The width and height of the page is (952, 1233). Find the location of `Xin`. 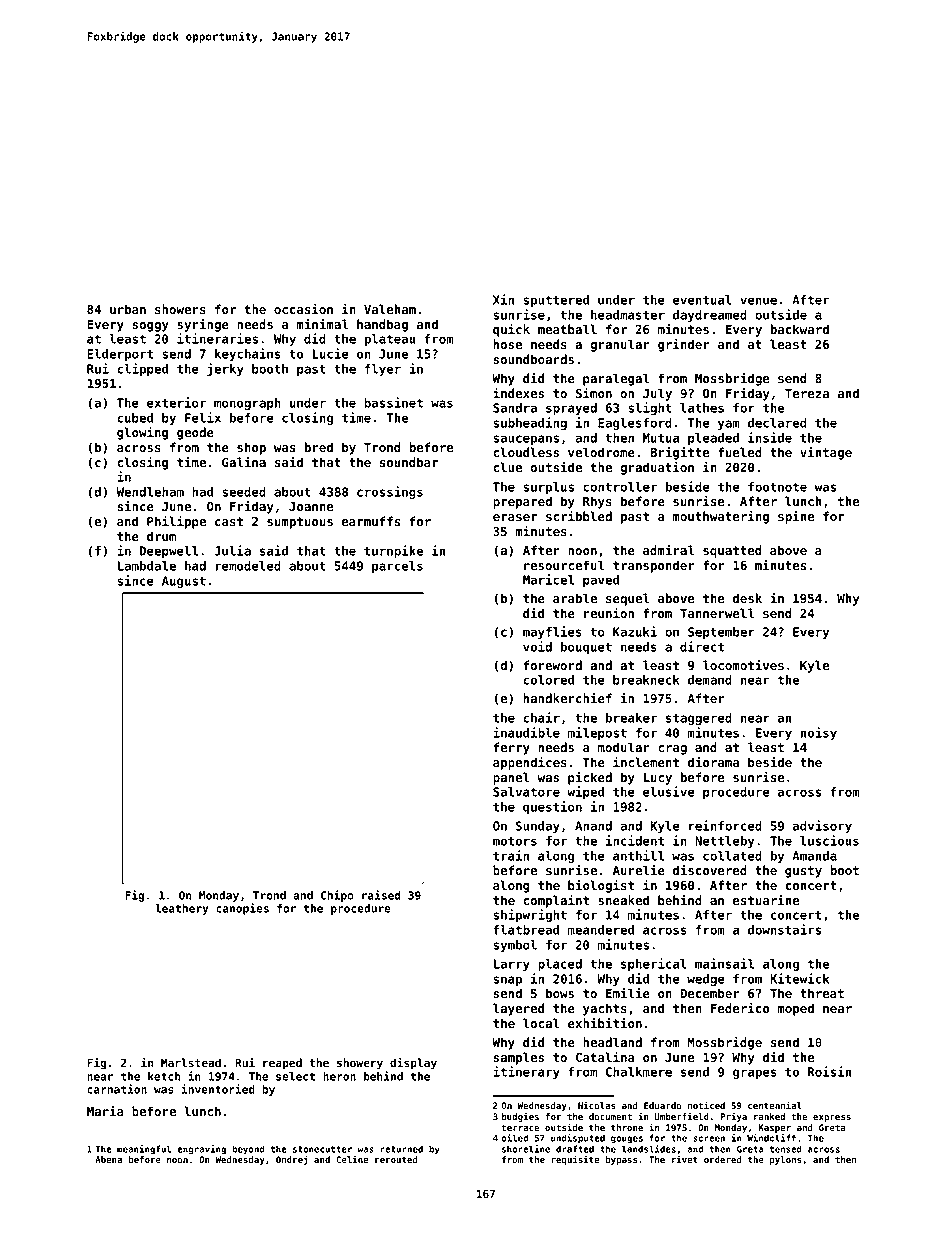

Xin is located at coordinates (503, 299).
